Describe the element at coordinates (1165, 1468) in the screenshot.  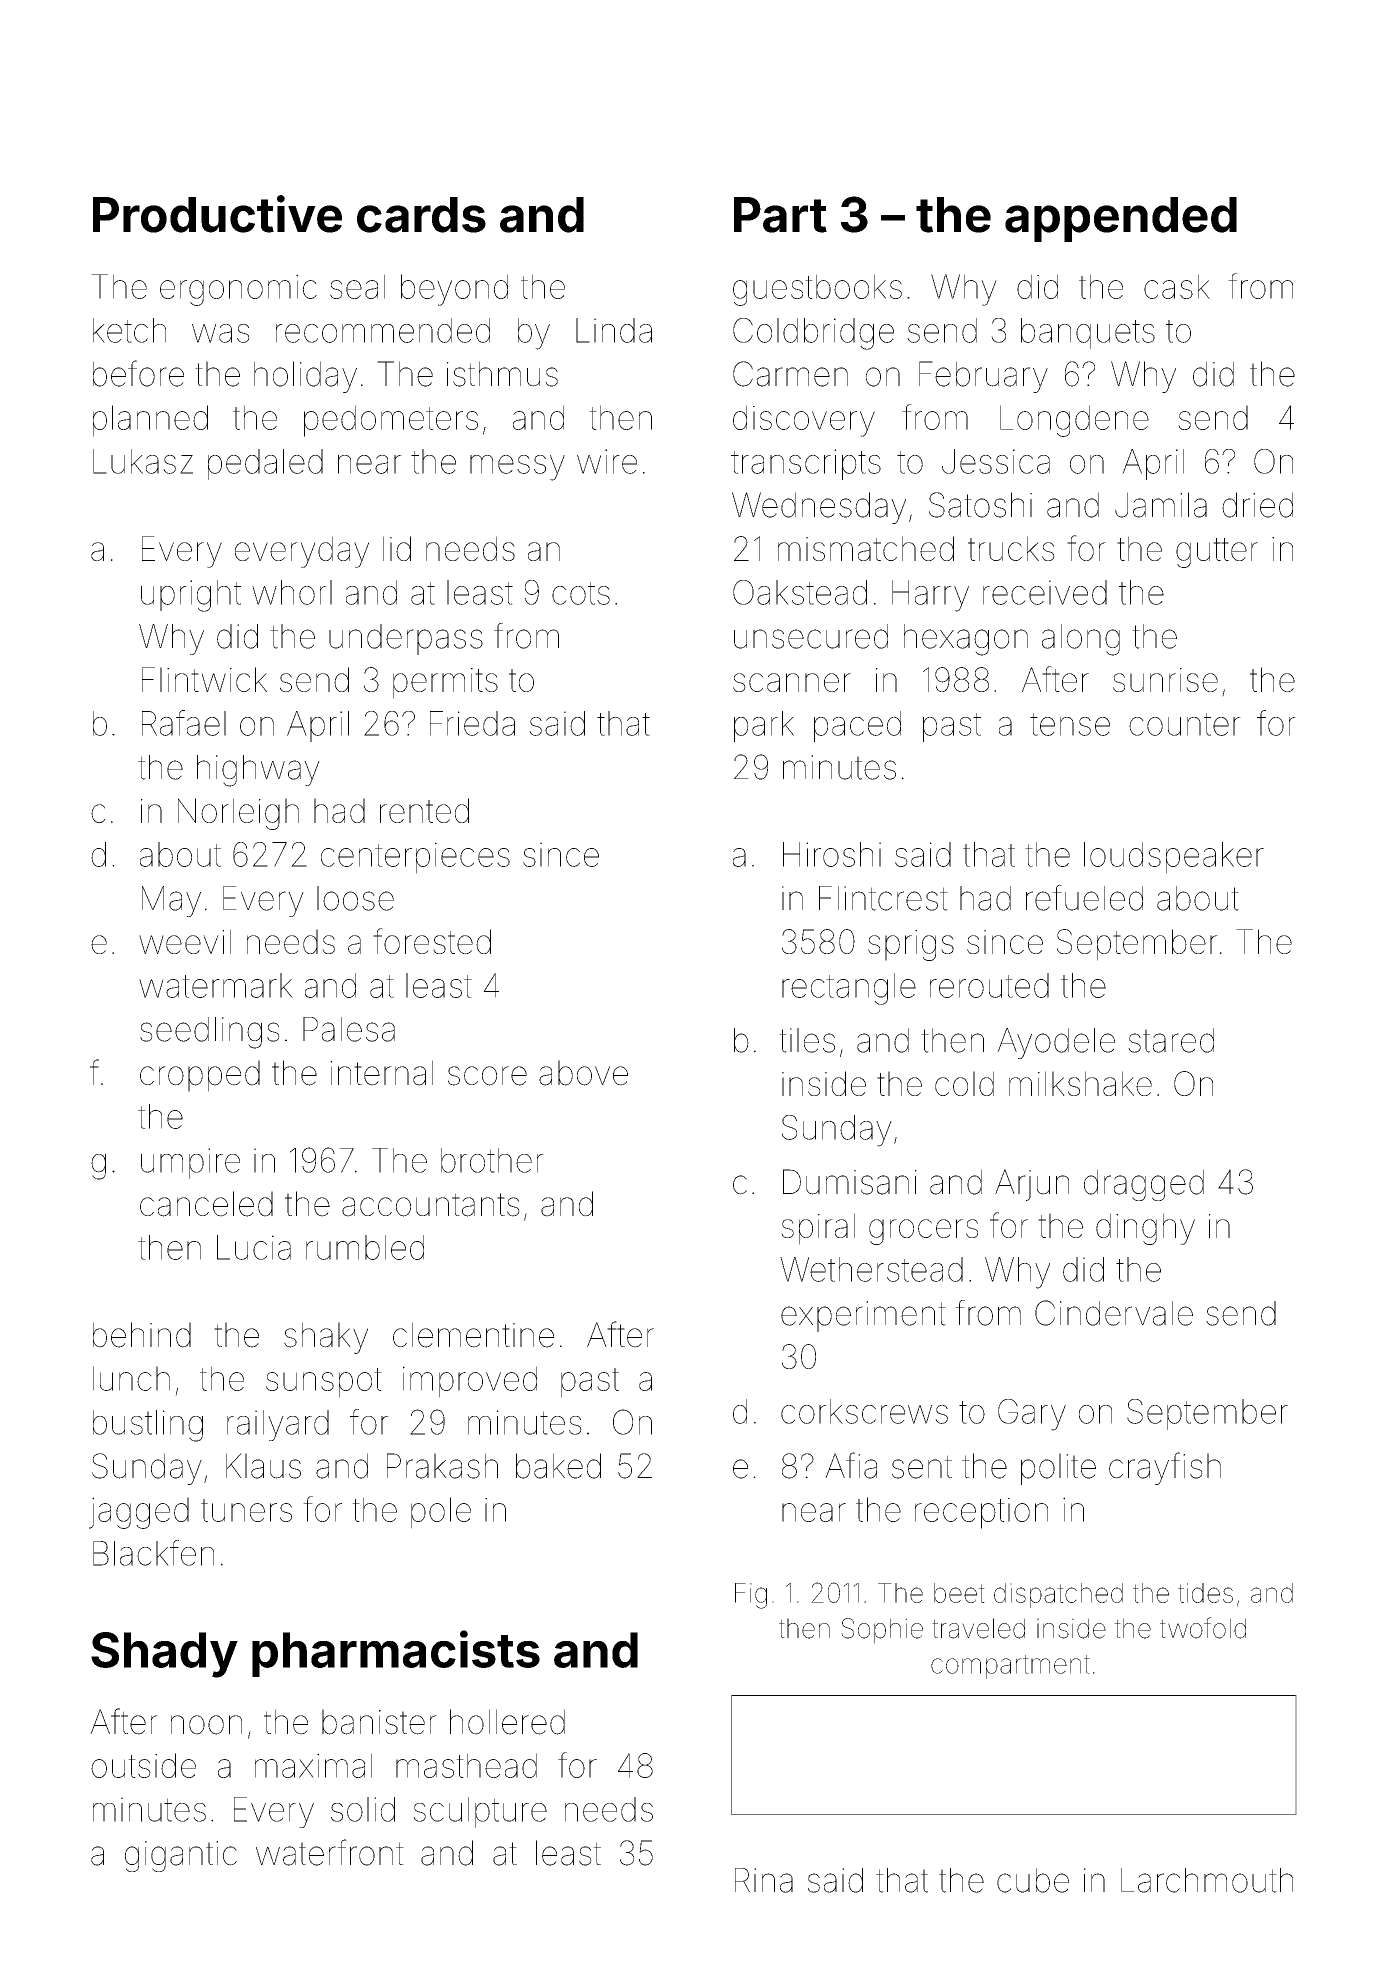
I see `crayfish` at that location.
